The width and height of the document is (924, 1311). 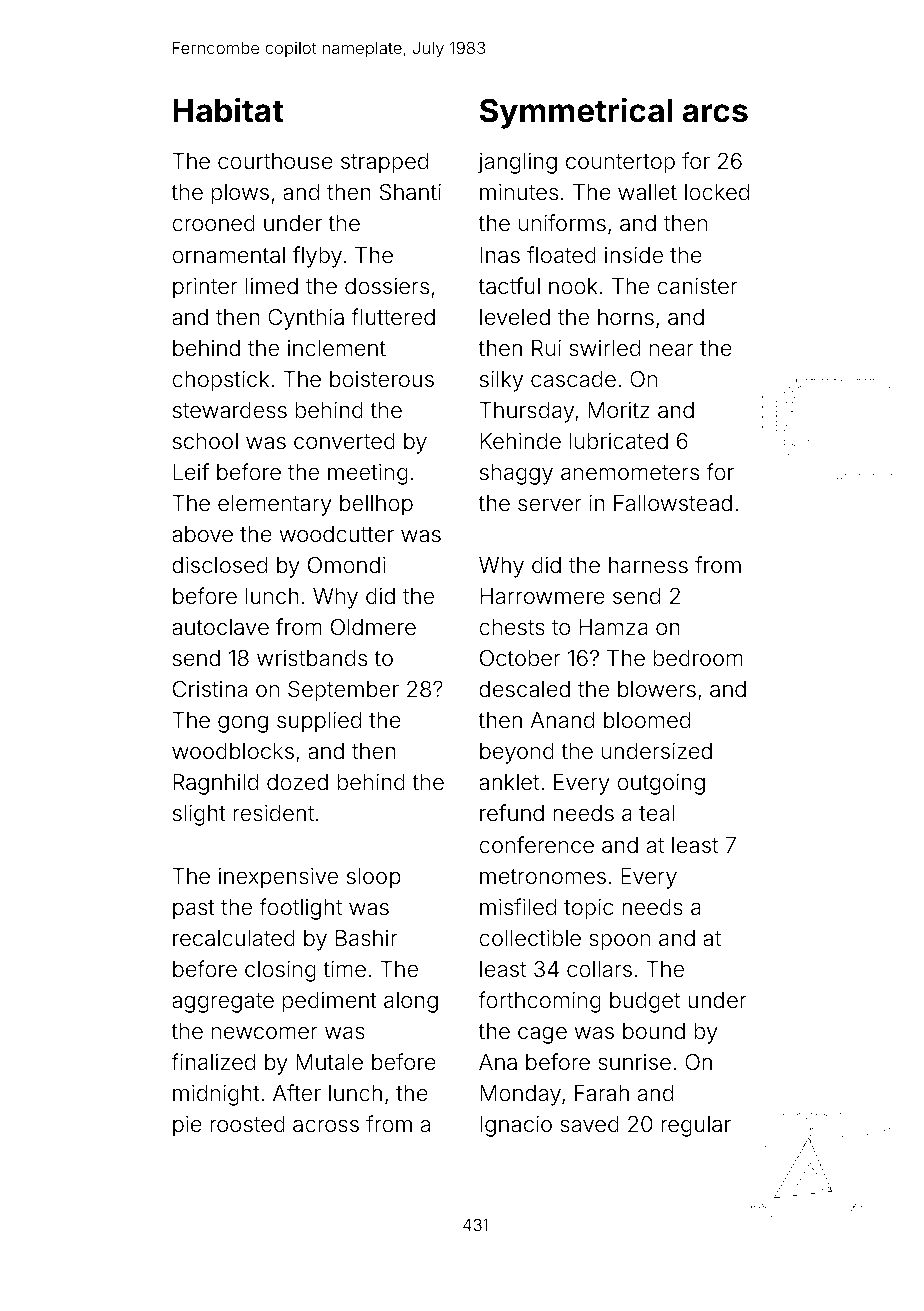 What do you see at coordinates (562, 223) in the document?
I see `uniforms` at bounding box center [562, 223].
